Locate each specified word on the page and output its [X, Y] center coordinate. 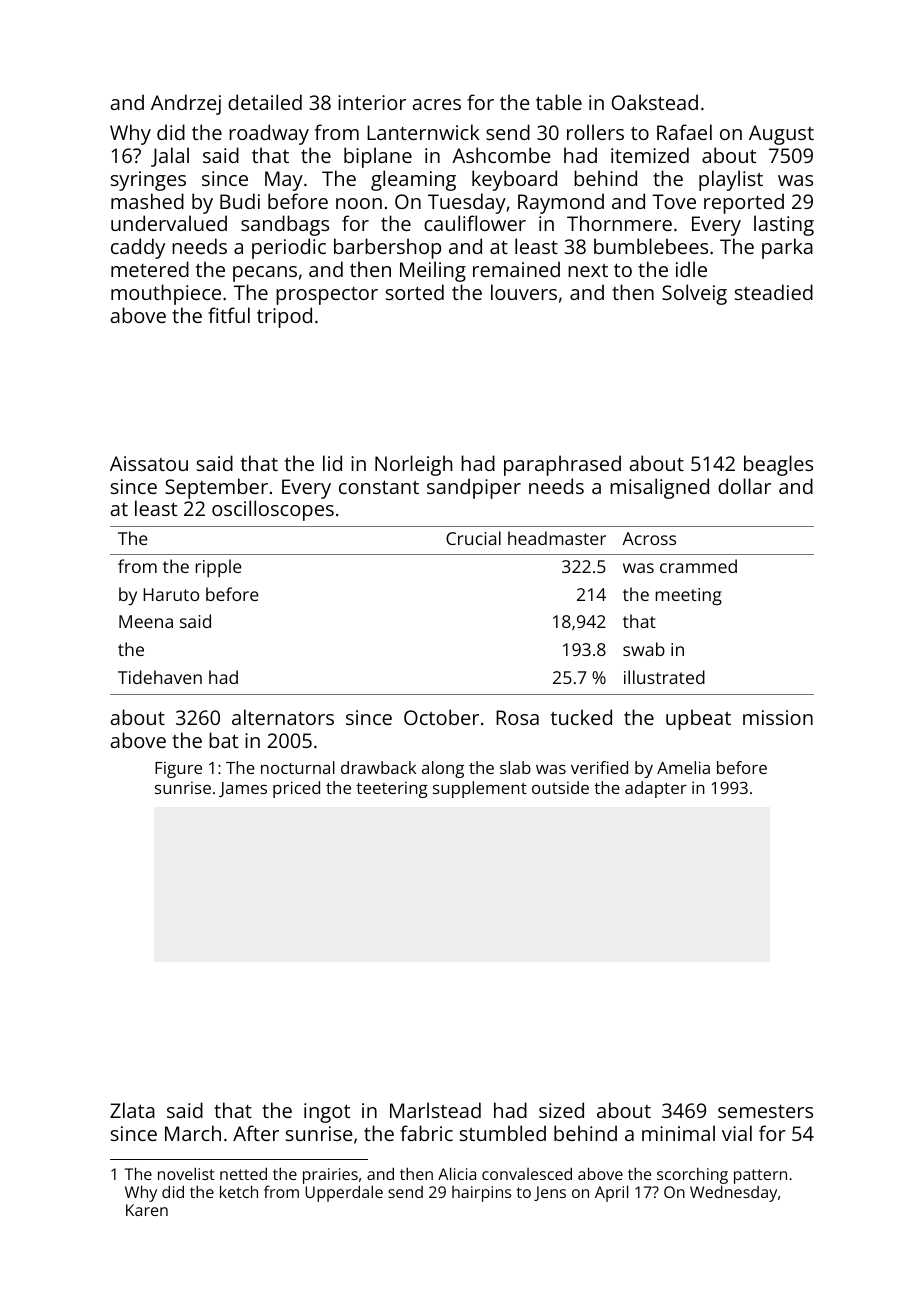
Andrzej [186, 104]
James [243, 789]
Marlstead [435, 1110]
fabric [426, 1133]
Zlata [132, 1110]
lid [332, 463]
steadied [774, 292]
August [781, 135]
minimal [678, 1133]
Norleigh [413, 465]
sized [561, 1110]
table [559, 102]
